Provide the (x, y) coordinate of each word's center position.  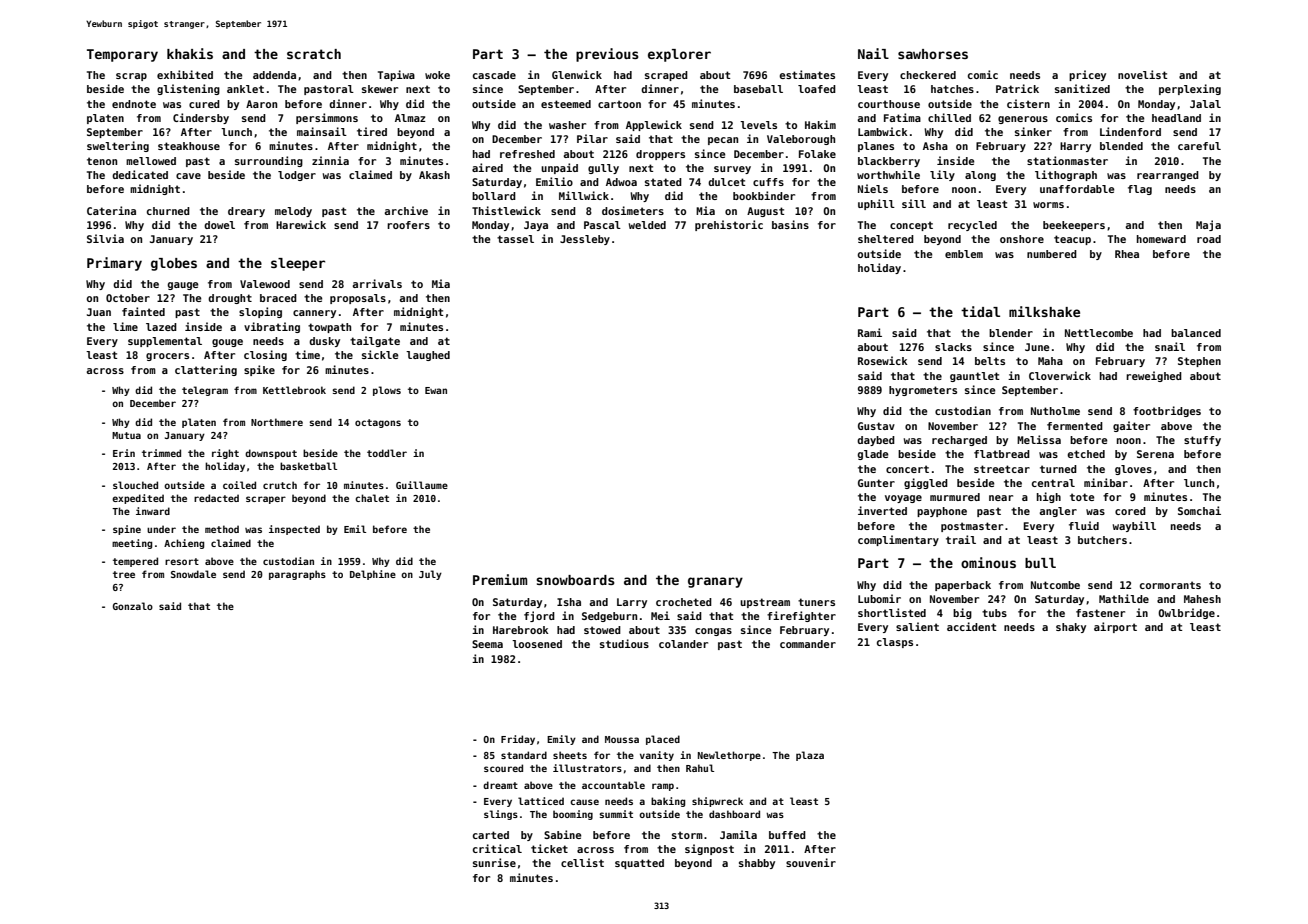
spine (127, 530)
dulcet (726, 182)
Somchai (1199, 510)
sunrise (494, 862)
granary (715, 582)
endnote (134, 104)
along (980, 176)
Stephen (1199, 362)
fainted (143, 311)
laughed (428, 356)
